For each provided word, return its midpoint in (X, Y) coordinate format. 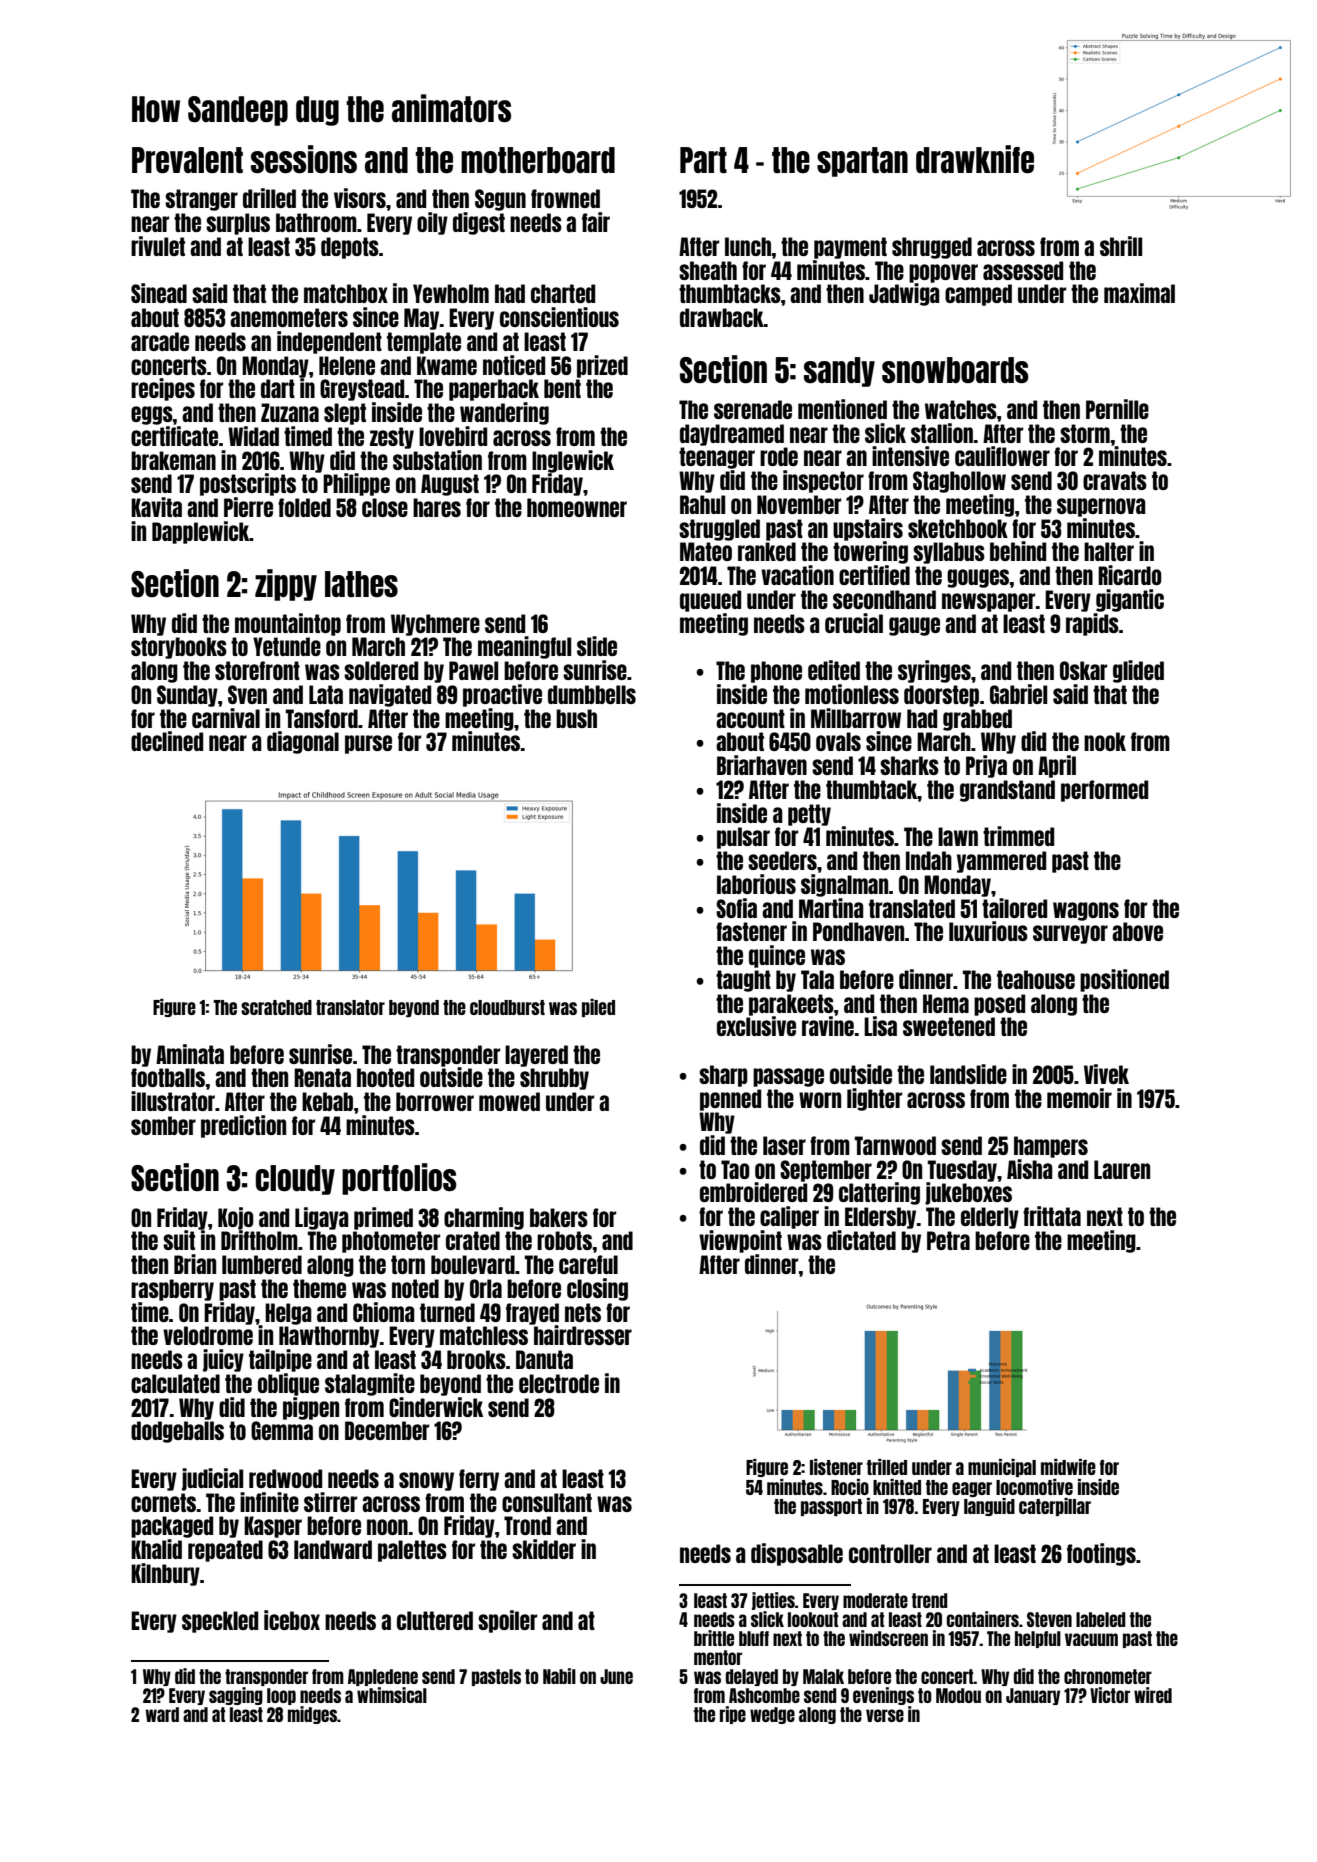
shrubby (554, 1079)
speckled (220, 1622)
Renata (322, 1077)
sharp (723, 1076)
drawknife (975, 159)
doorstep (941, 696)
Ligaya (322, 1218)
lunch (748, 246)
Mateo (706, 551)
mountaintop (288, 624)
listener (836, 1467)
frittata (1052, 1216)
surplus (238, 224)
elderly (990, 1218)
